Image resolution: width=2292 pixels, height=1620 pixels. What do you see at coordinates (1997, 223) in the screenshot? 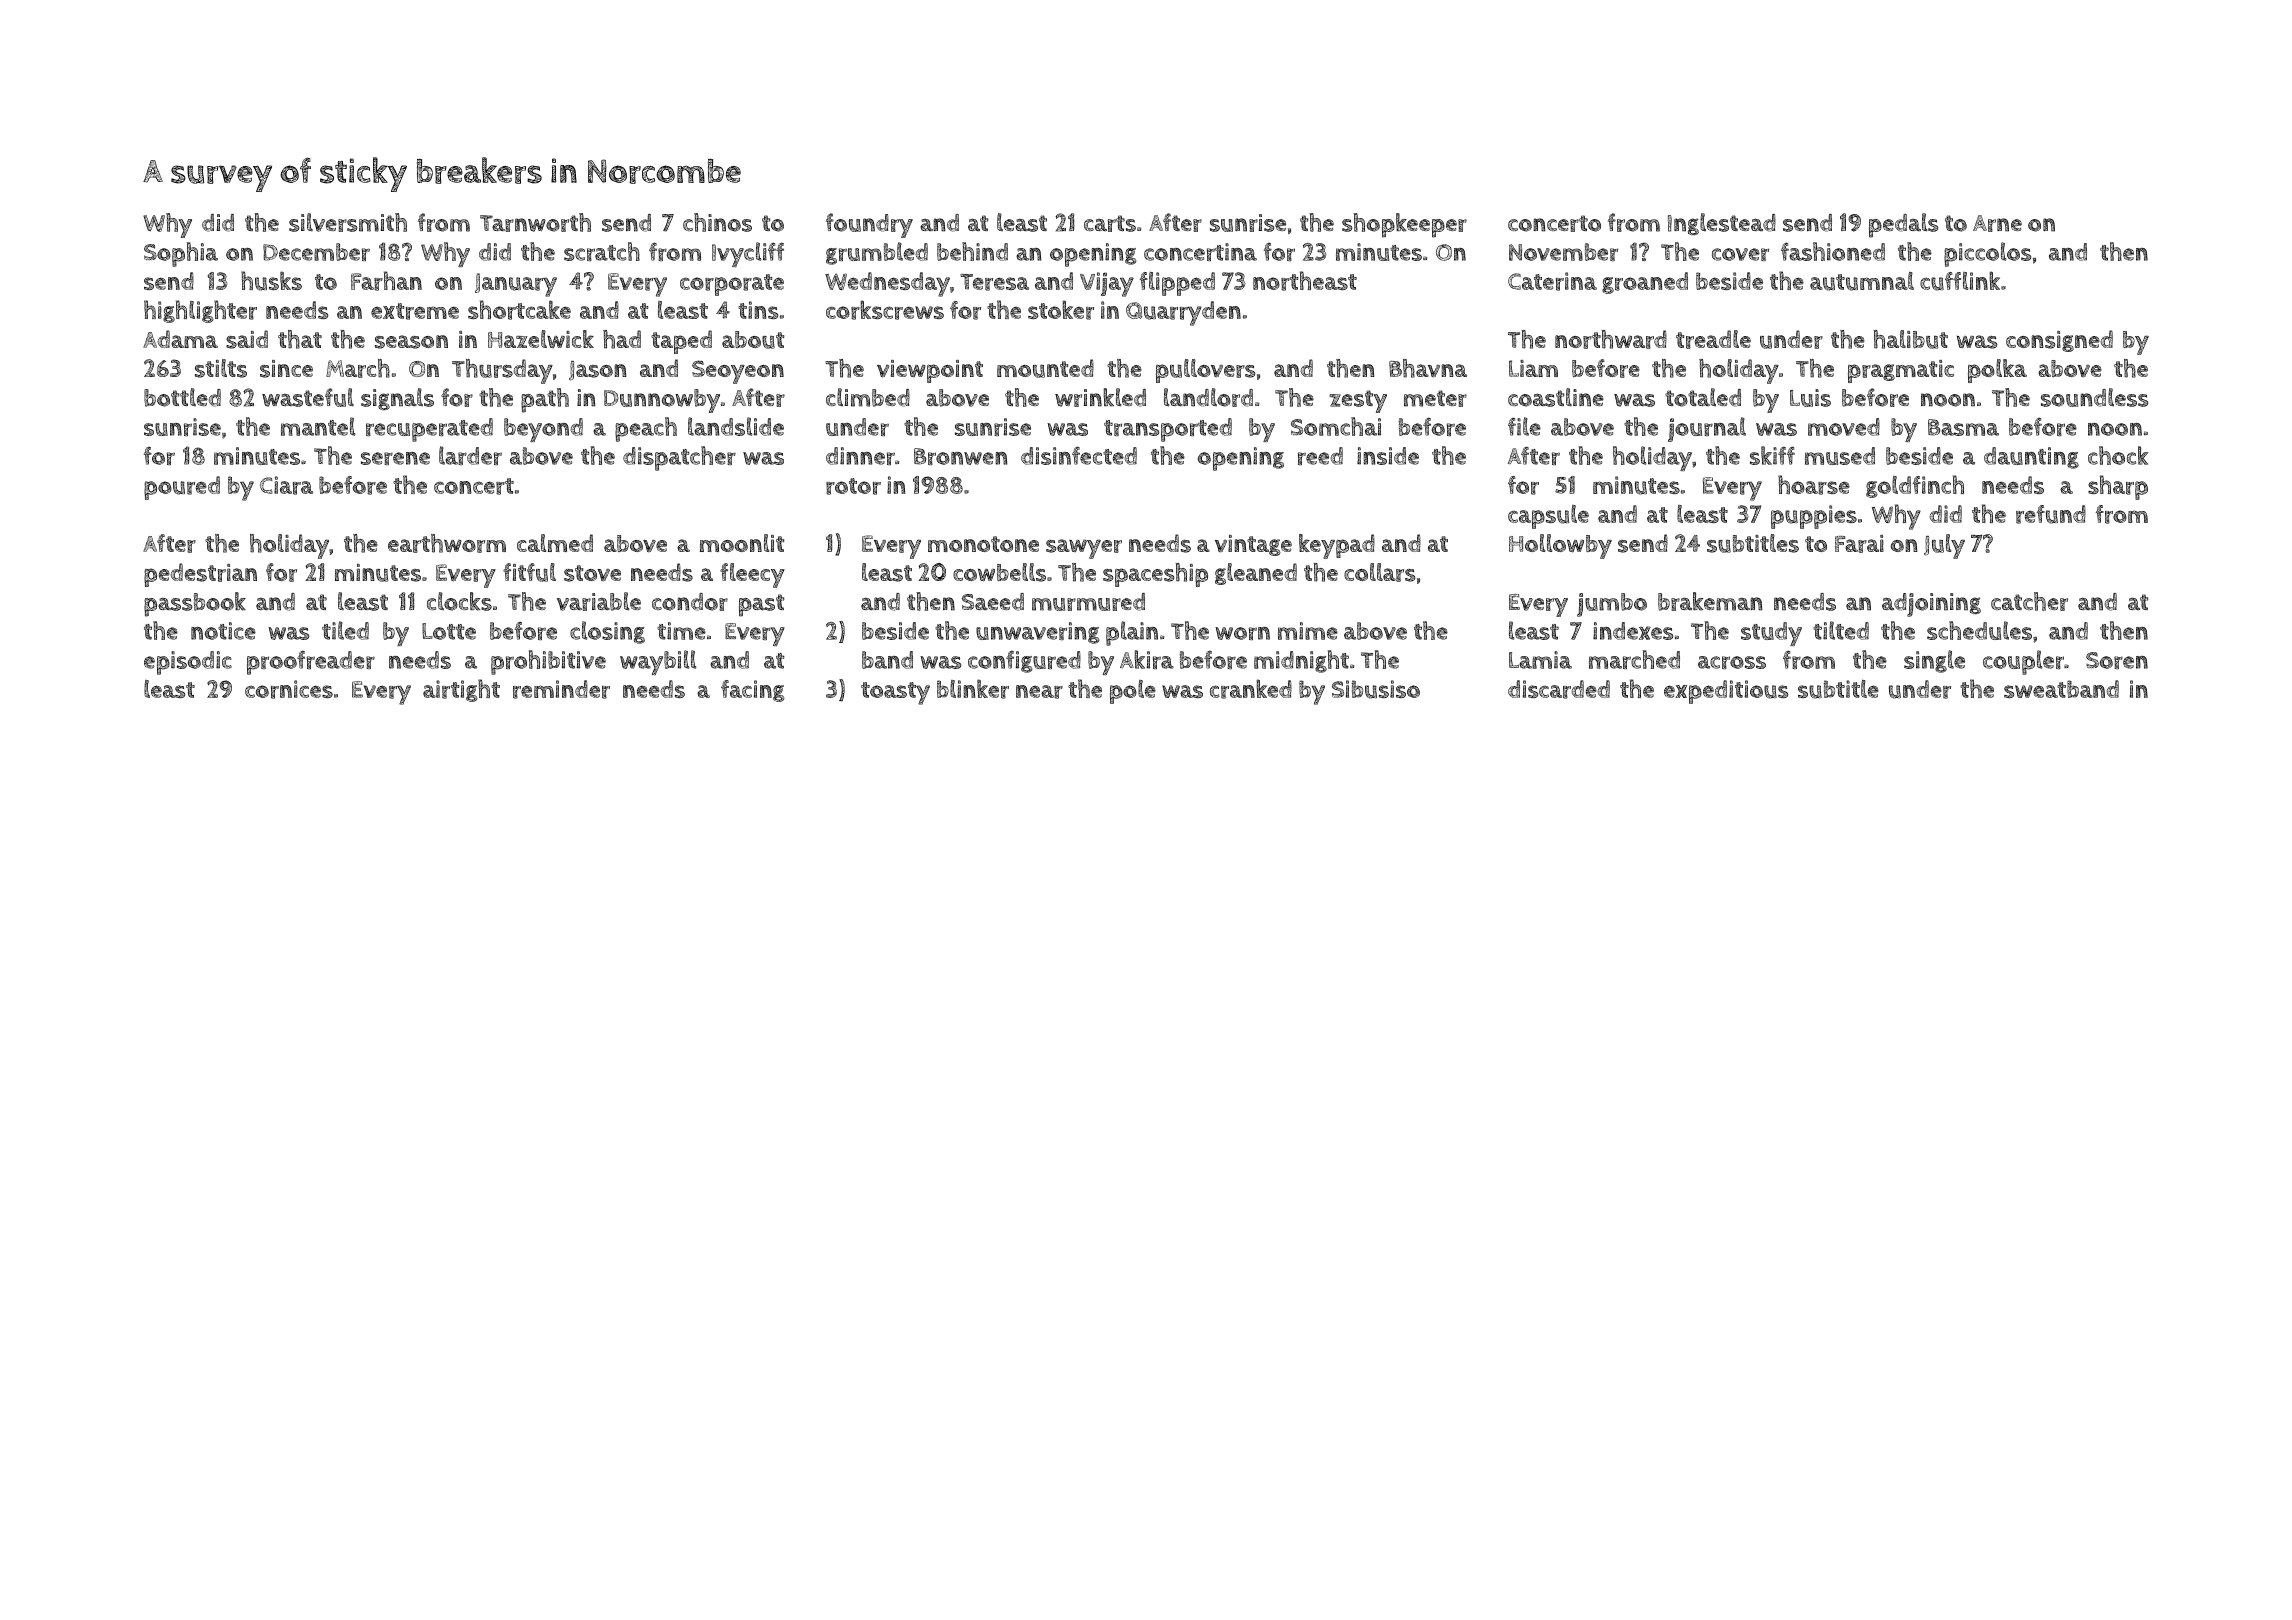
I see `Arne` at bounding box center [1997, 223].
